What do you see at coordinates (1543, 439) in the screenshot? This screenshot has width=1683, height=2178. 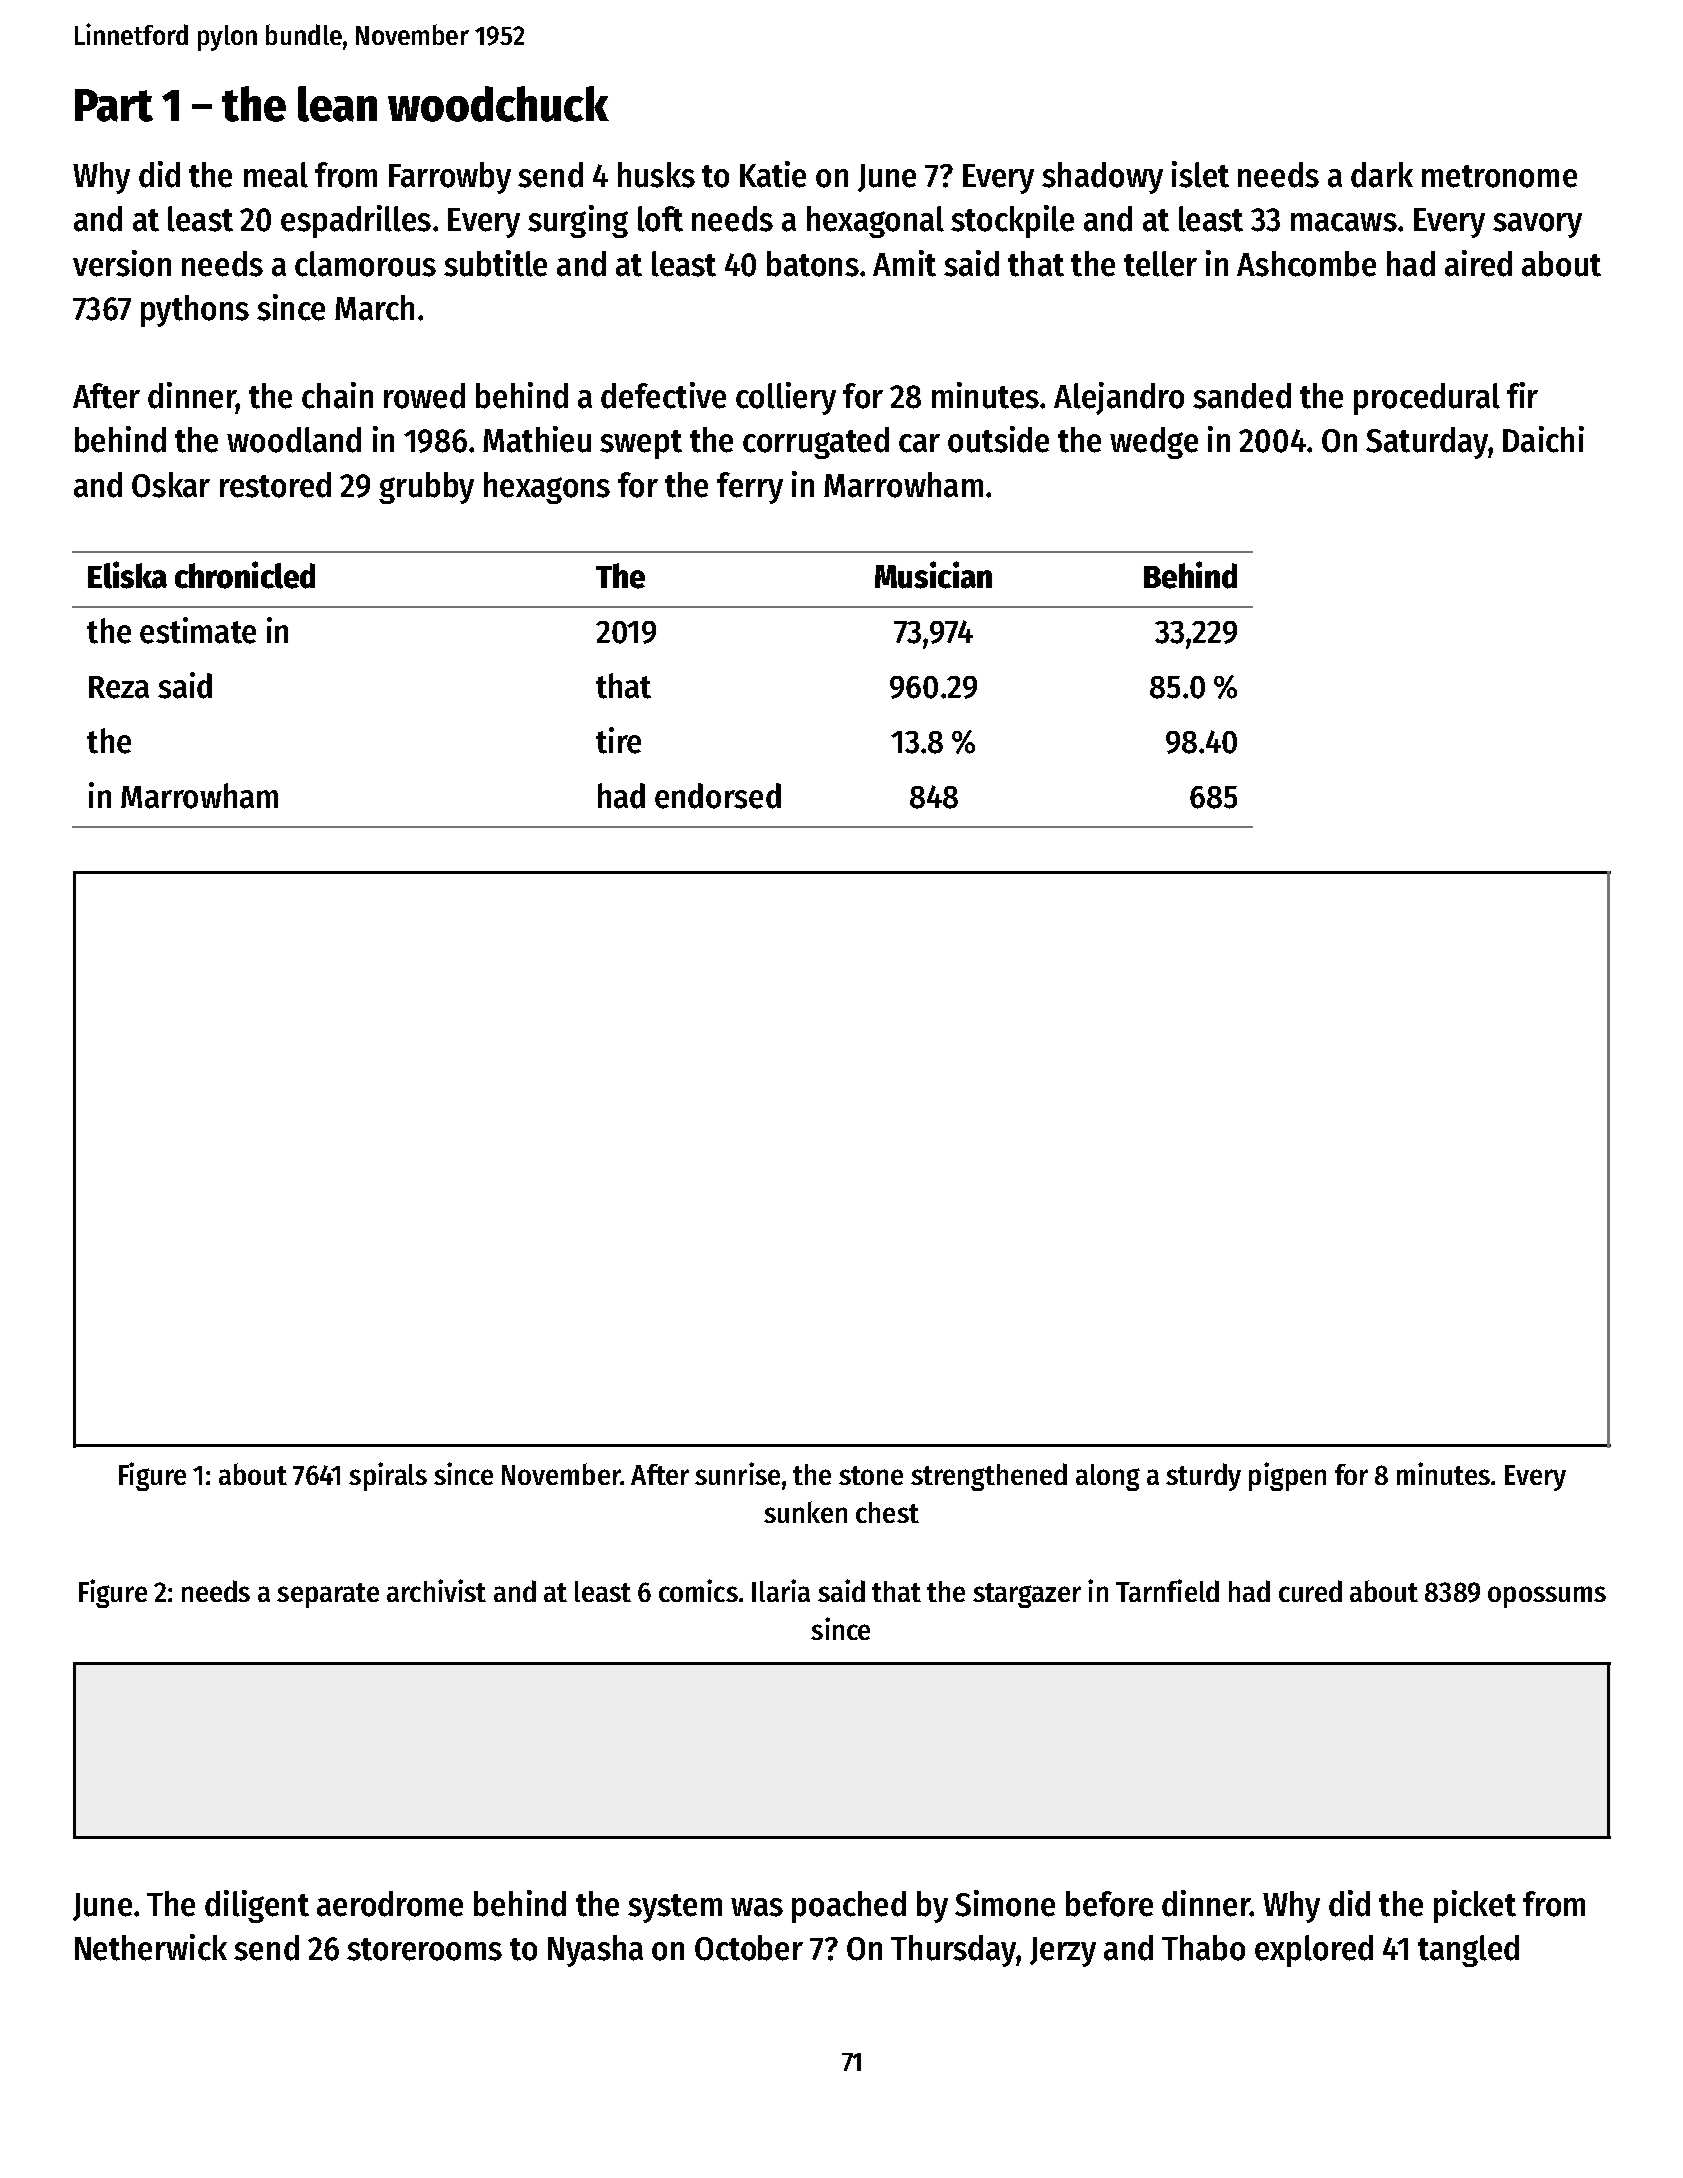 I see `Daichi` at bounding box center [1543, 439].
